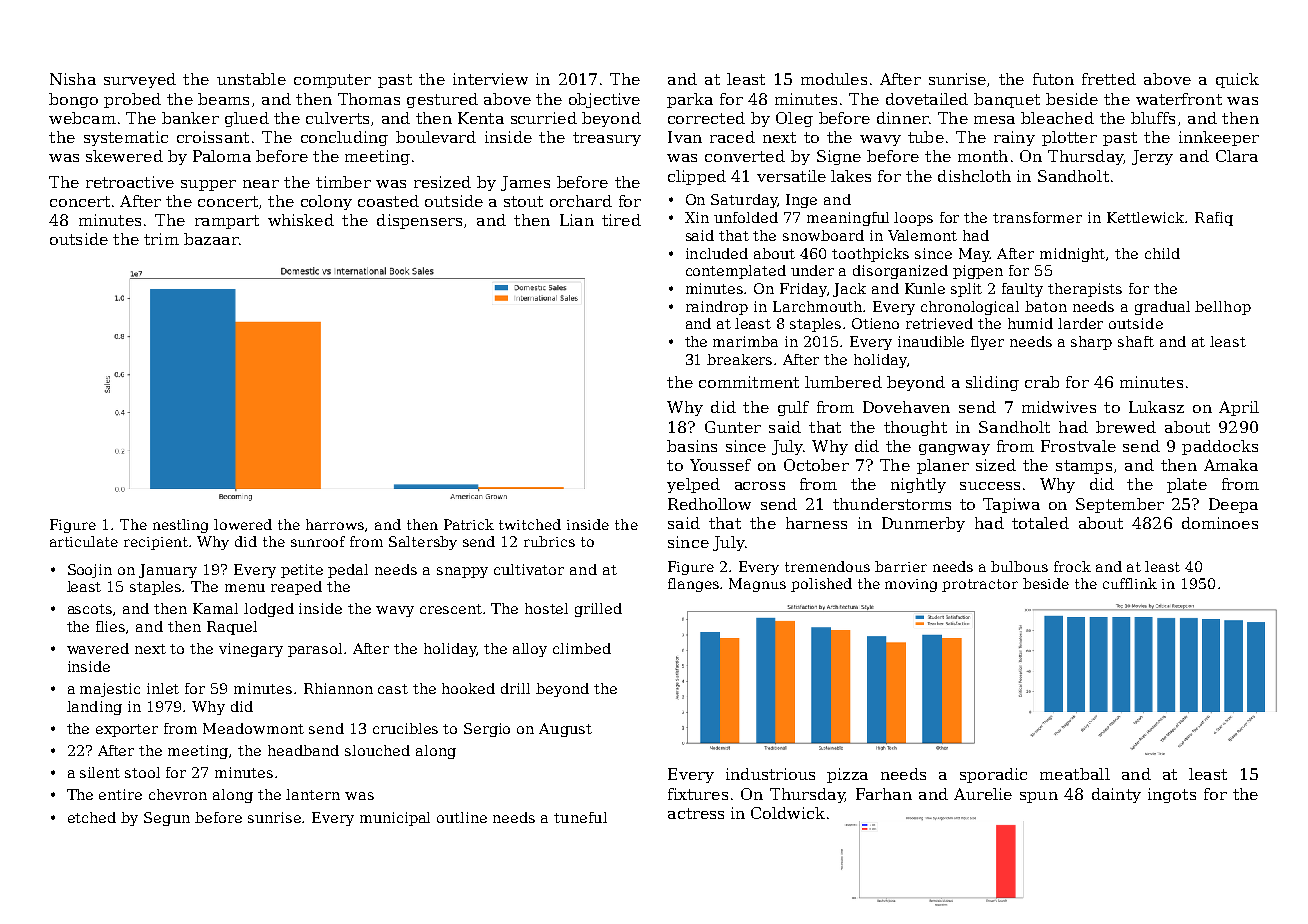  I want to click on Soojin, so click(90, 571).
